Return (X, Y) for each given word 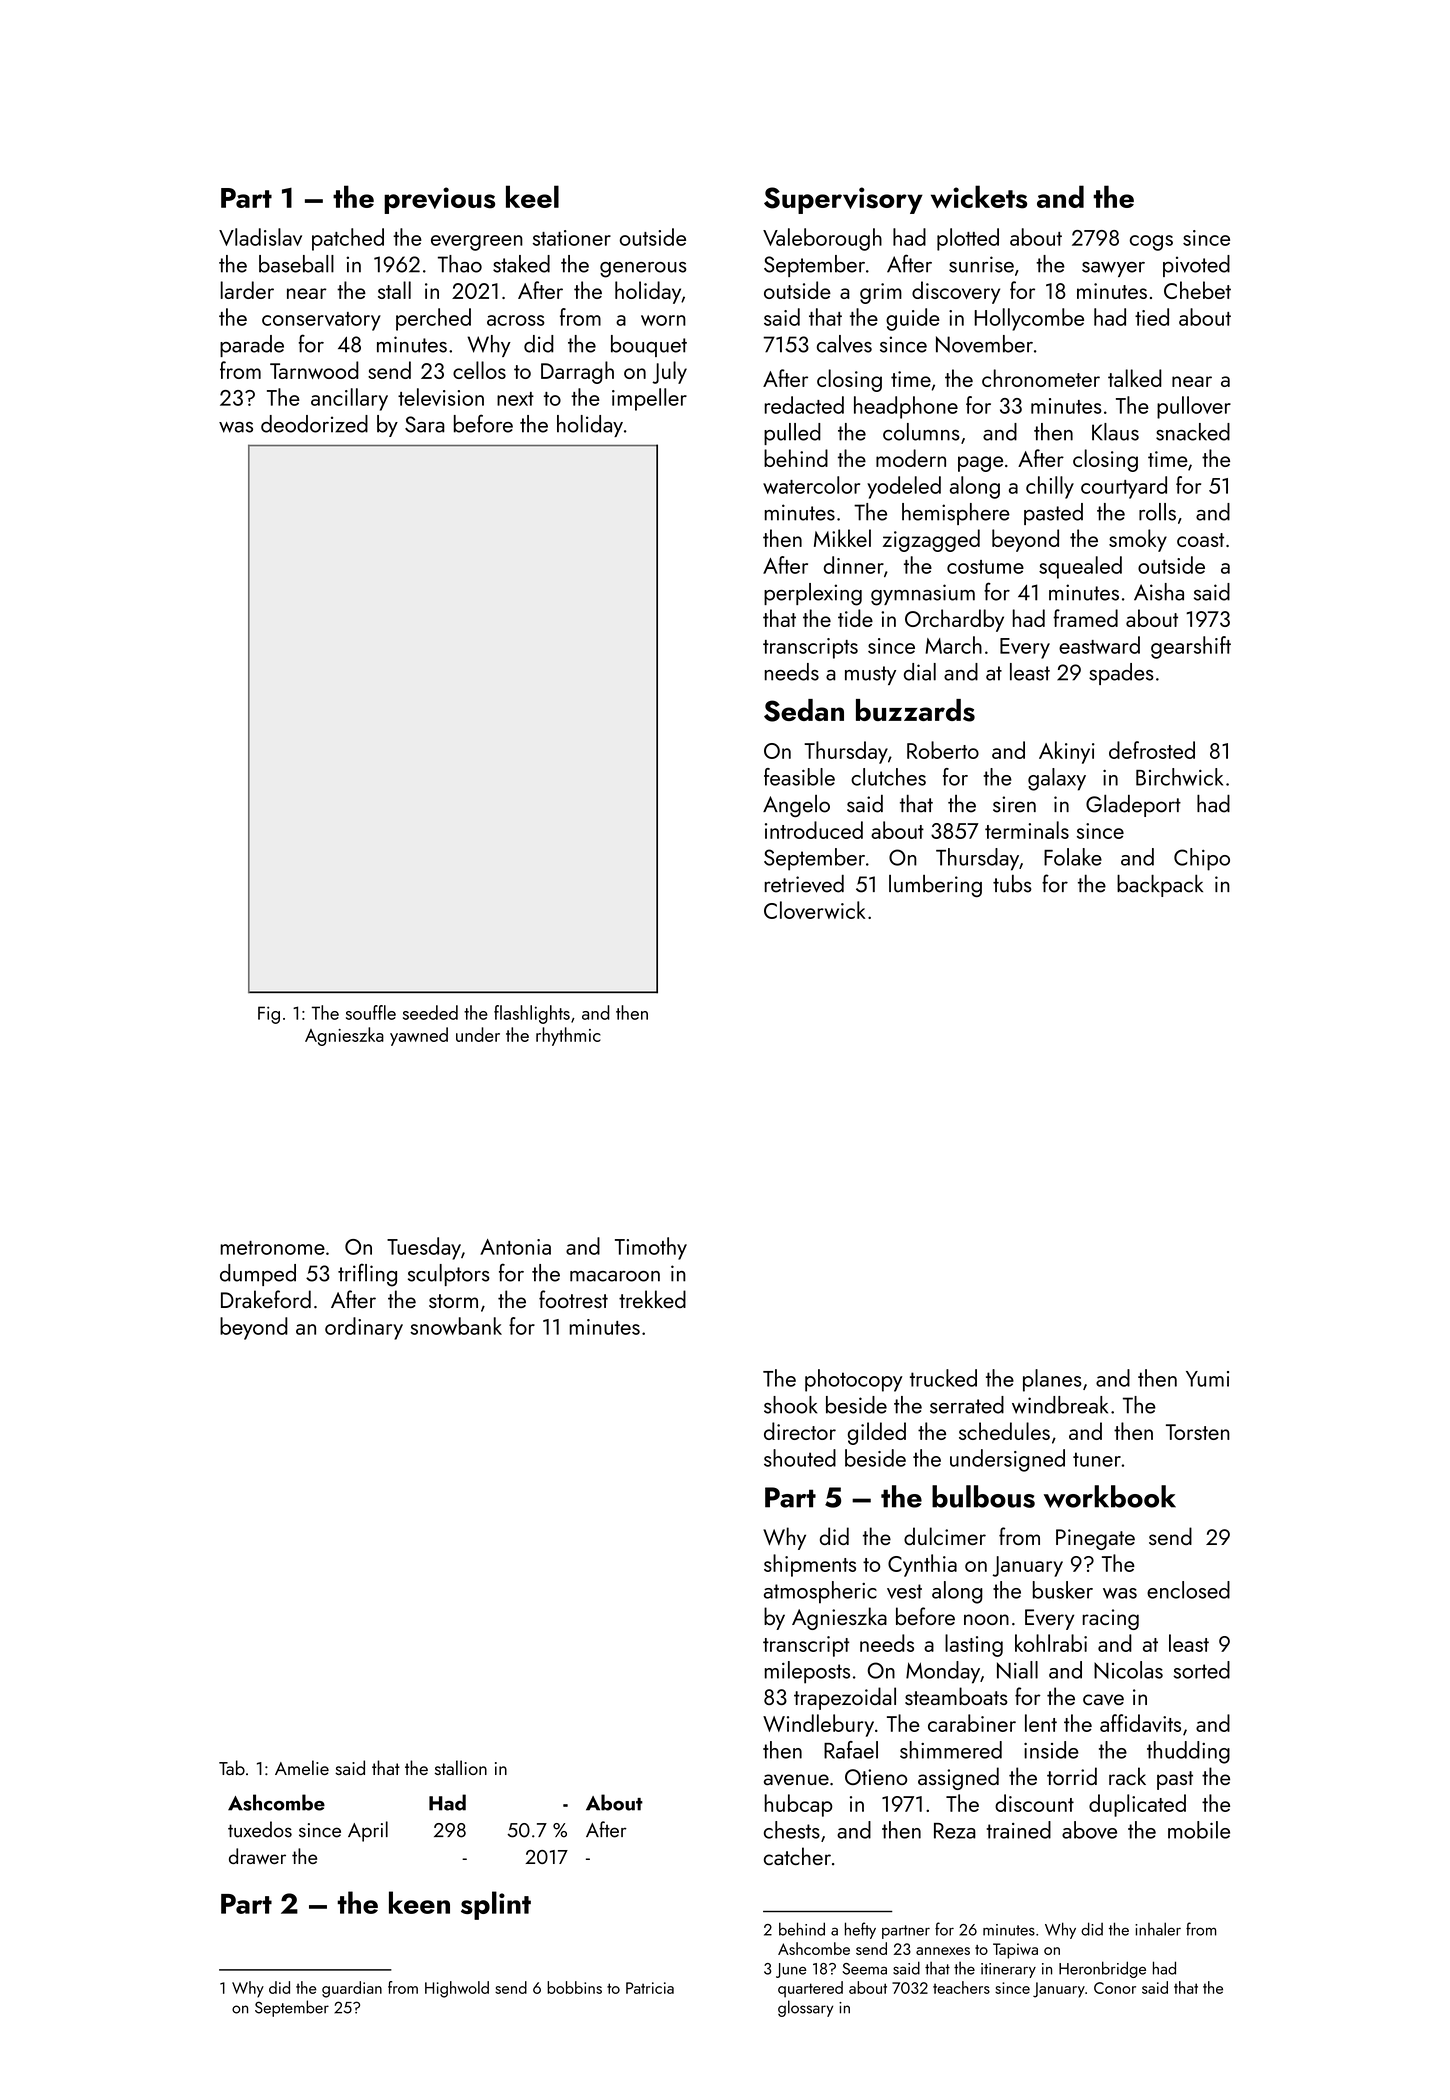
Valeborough (822, 239)
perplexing (813, 594)
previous (439, 200)
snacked (1193, 432)
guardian (352, 1989)
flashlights (532, 1014)
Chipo (1202, 859)
